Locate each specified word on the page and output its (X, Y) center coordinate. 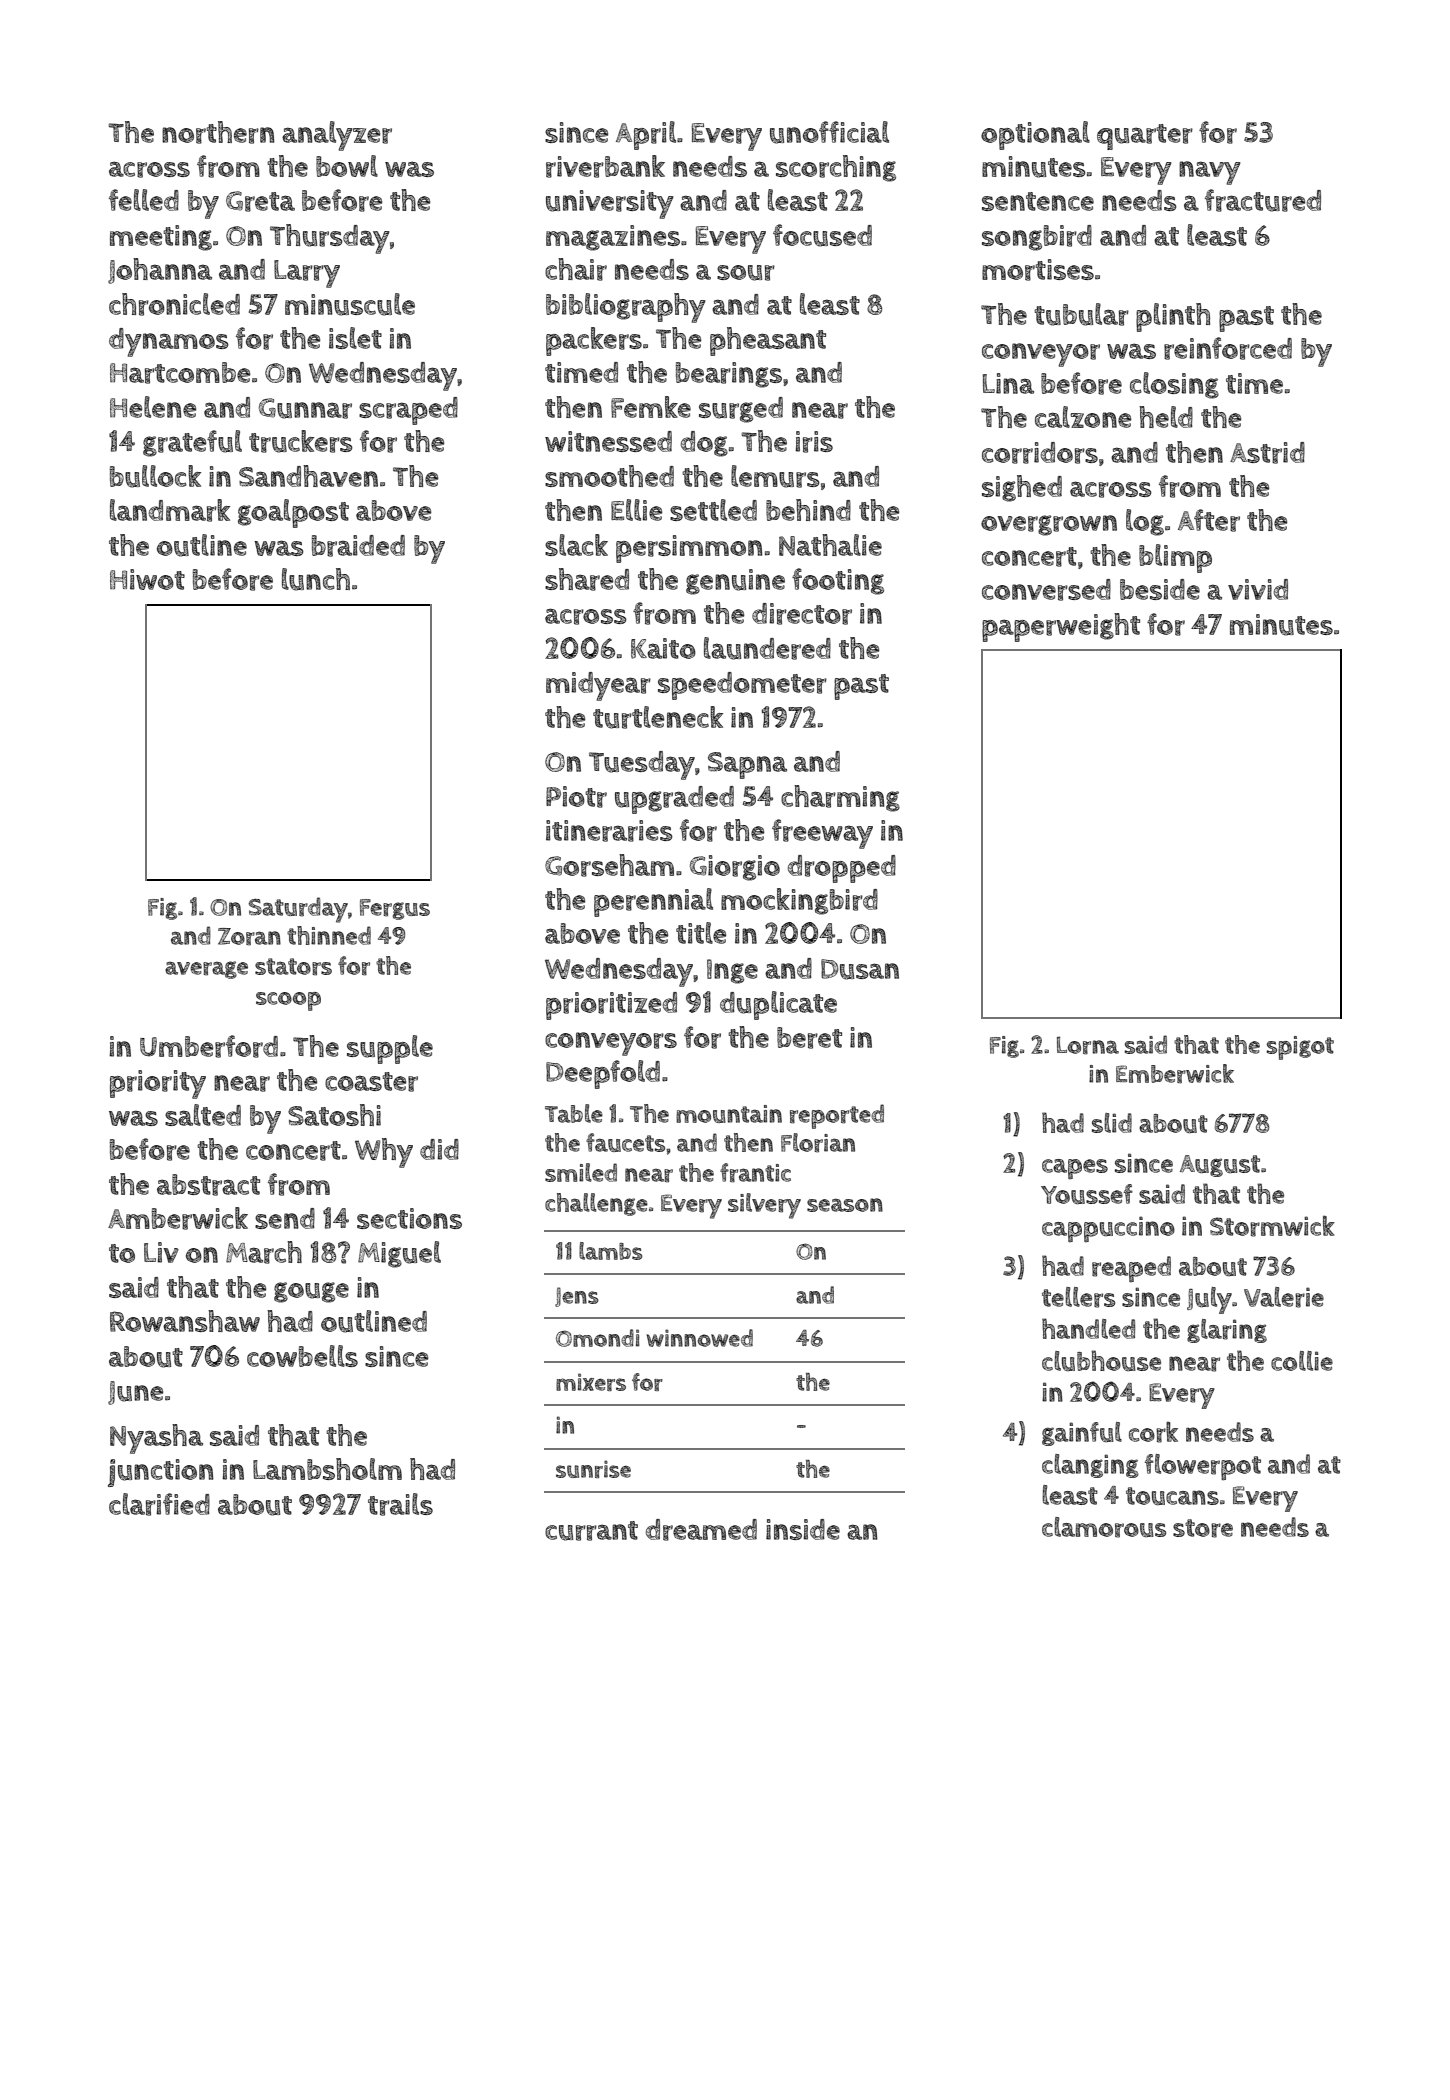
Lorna (1088, 1045)
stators (293, 967)
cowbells (302, 1356)
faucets (625, 1142)
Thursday (330, 239)
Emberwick (1175, 1074)
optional (1035, 135)
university (610, 204)
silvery (764, 1206)
